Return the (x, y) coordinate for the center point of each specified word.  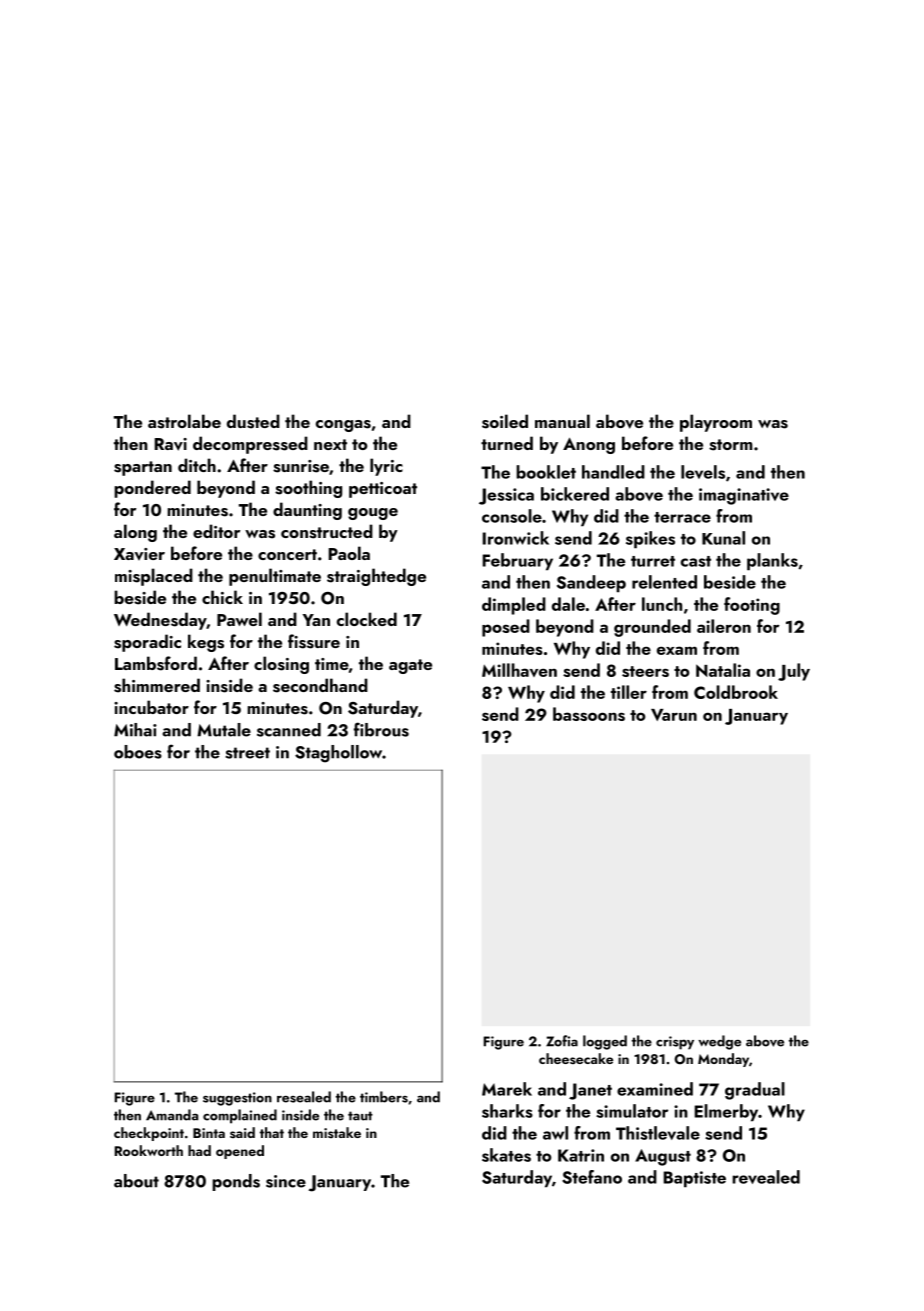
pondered (152, 489)
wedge (719, 1042)
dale (568, 604)
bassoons (589, 714)
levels (703, 472)
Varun (674, 715)
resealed (304, 1097)
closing (281, 665)
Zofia (562, 1041)
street (247, 753)
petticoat (383, 490)
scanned (289, 730)
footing (752, 606)
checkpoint (149, 1134)
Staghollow (338, 754)
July (794, 672)
